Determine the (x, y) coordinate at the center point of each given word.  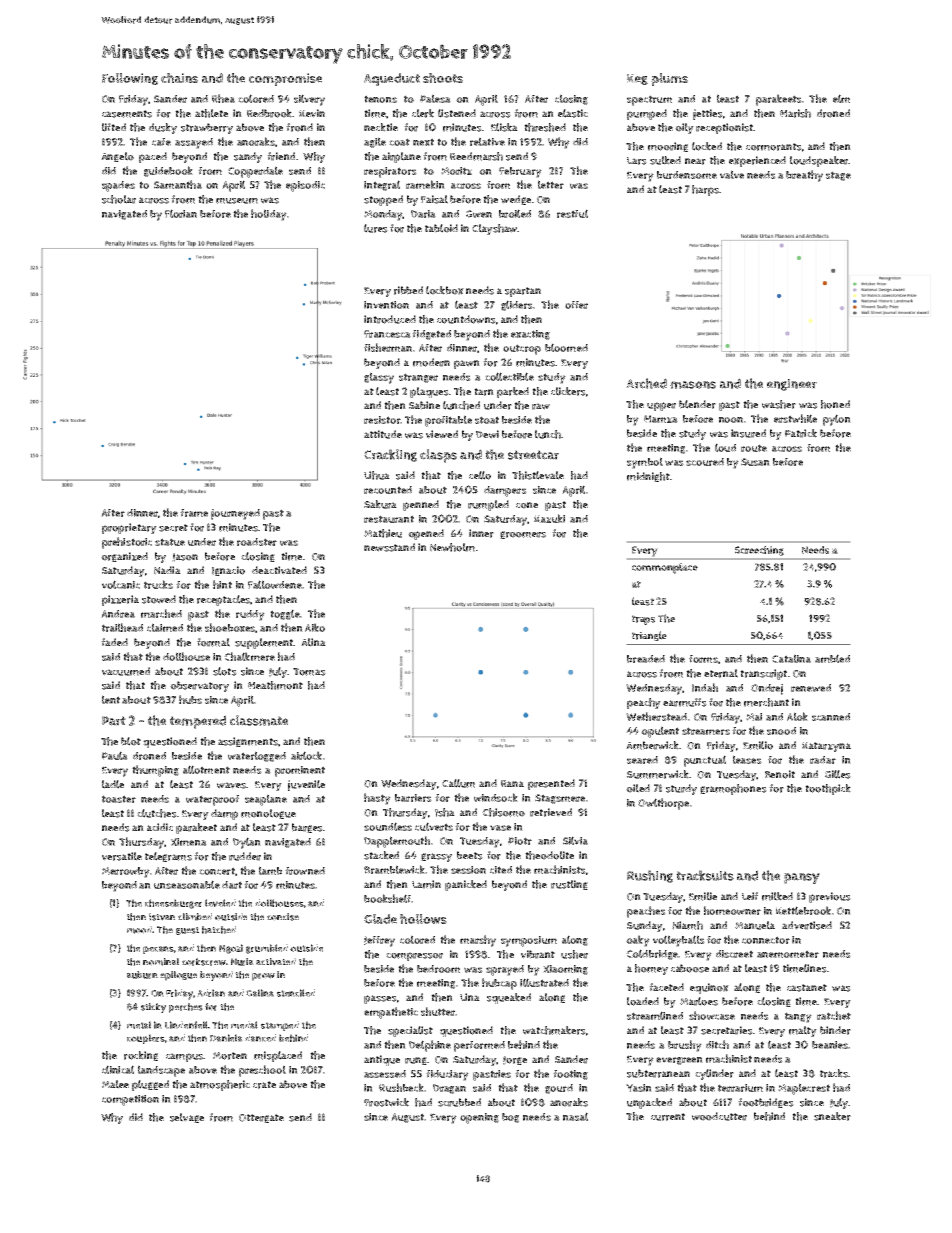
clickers (568, 391)
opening (479, 1118)
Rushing (650, 876)
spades (118, 186)
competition (130, 1100)
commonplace (665, 568)
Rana (512, 783)
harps (705, 190)
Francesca (387, 334)
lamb (270, 870)
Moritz (456, 171)
